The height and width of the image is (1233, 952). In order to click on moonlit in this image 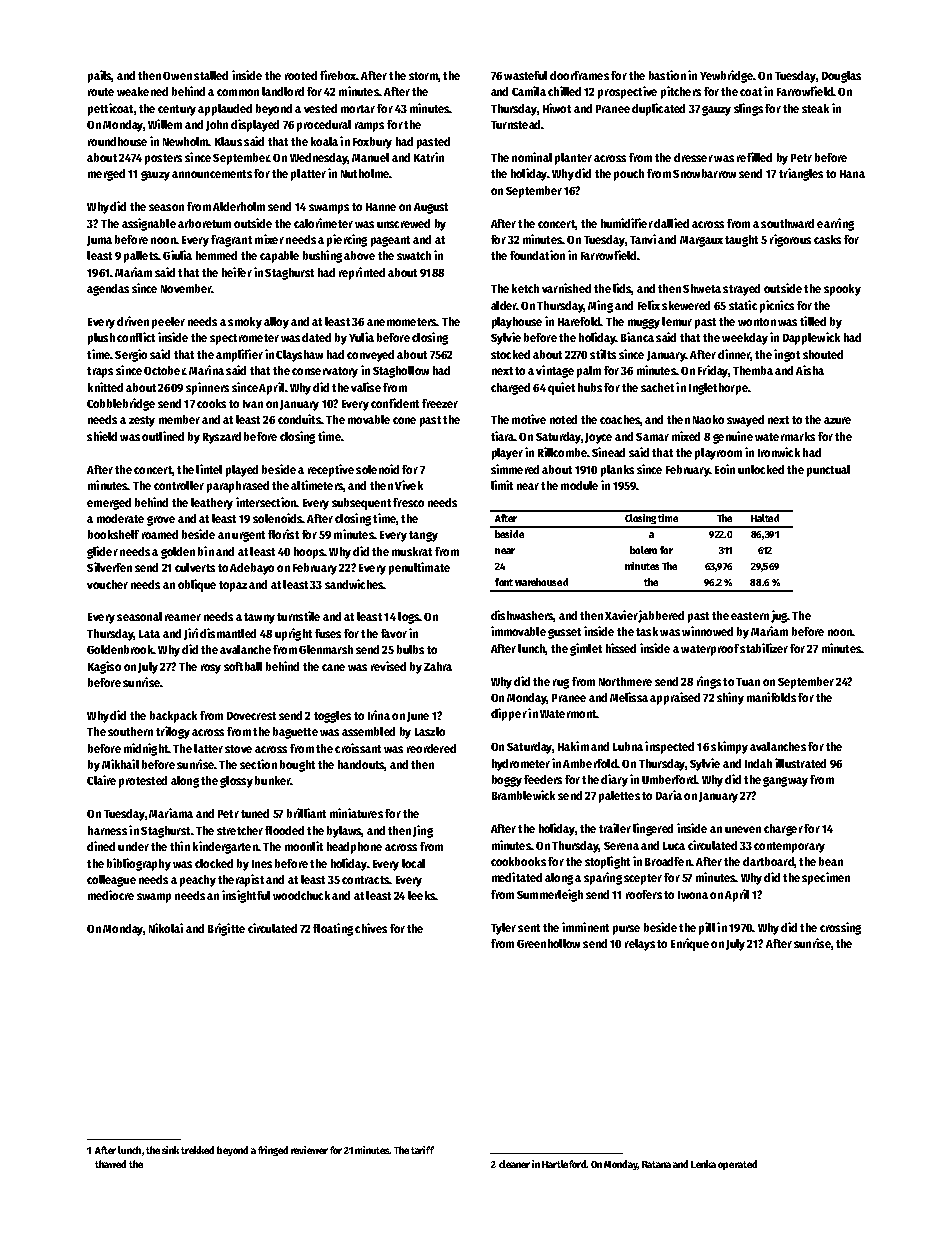, I will do `click(304, 846)`.
